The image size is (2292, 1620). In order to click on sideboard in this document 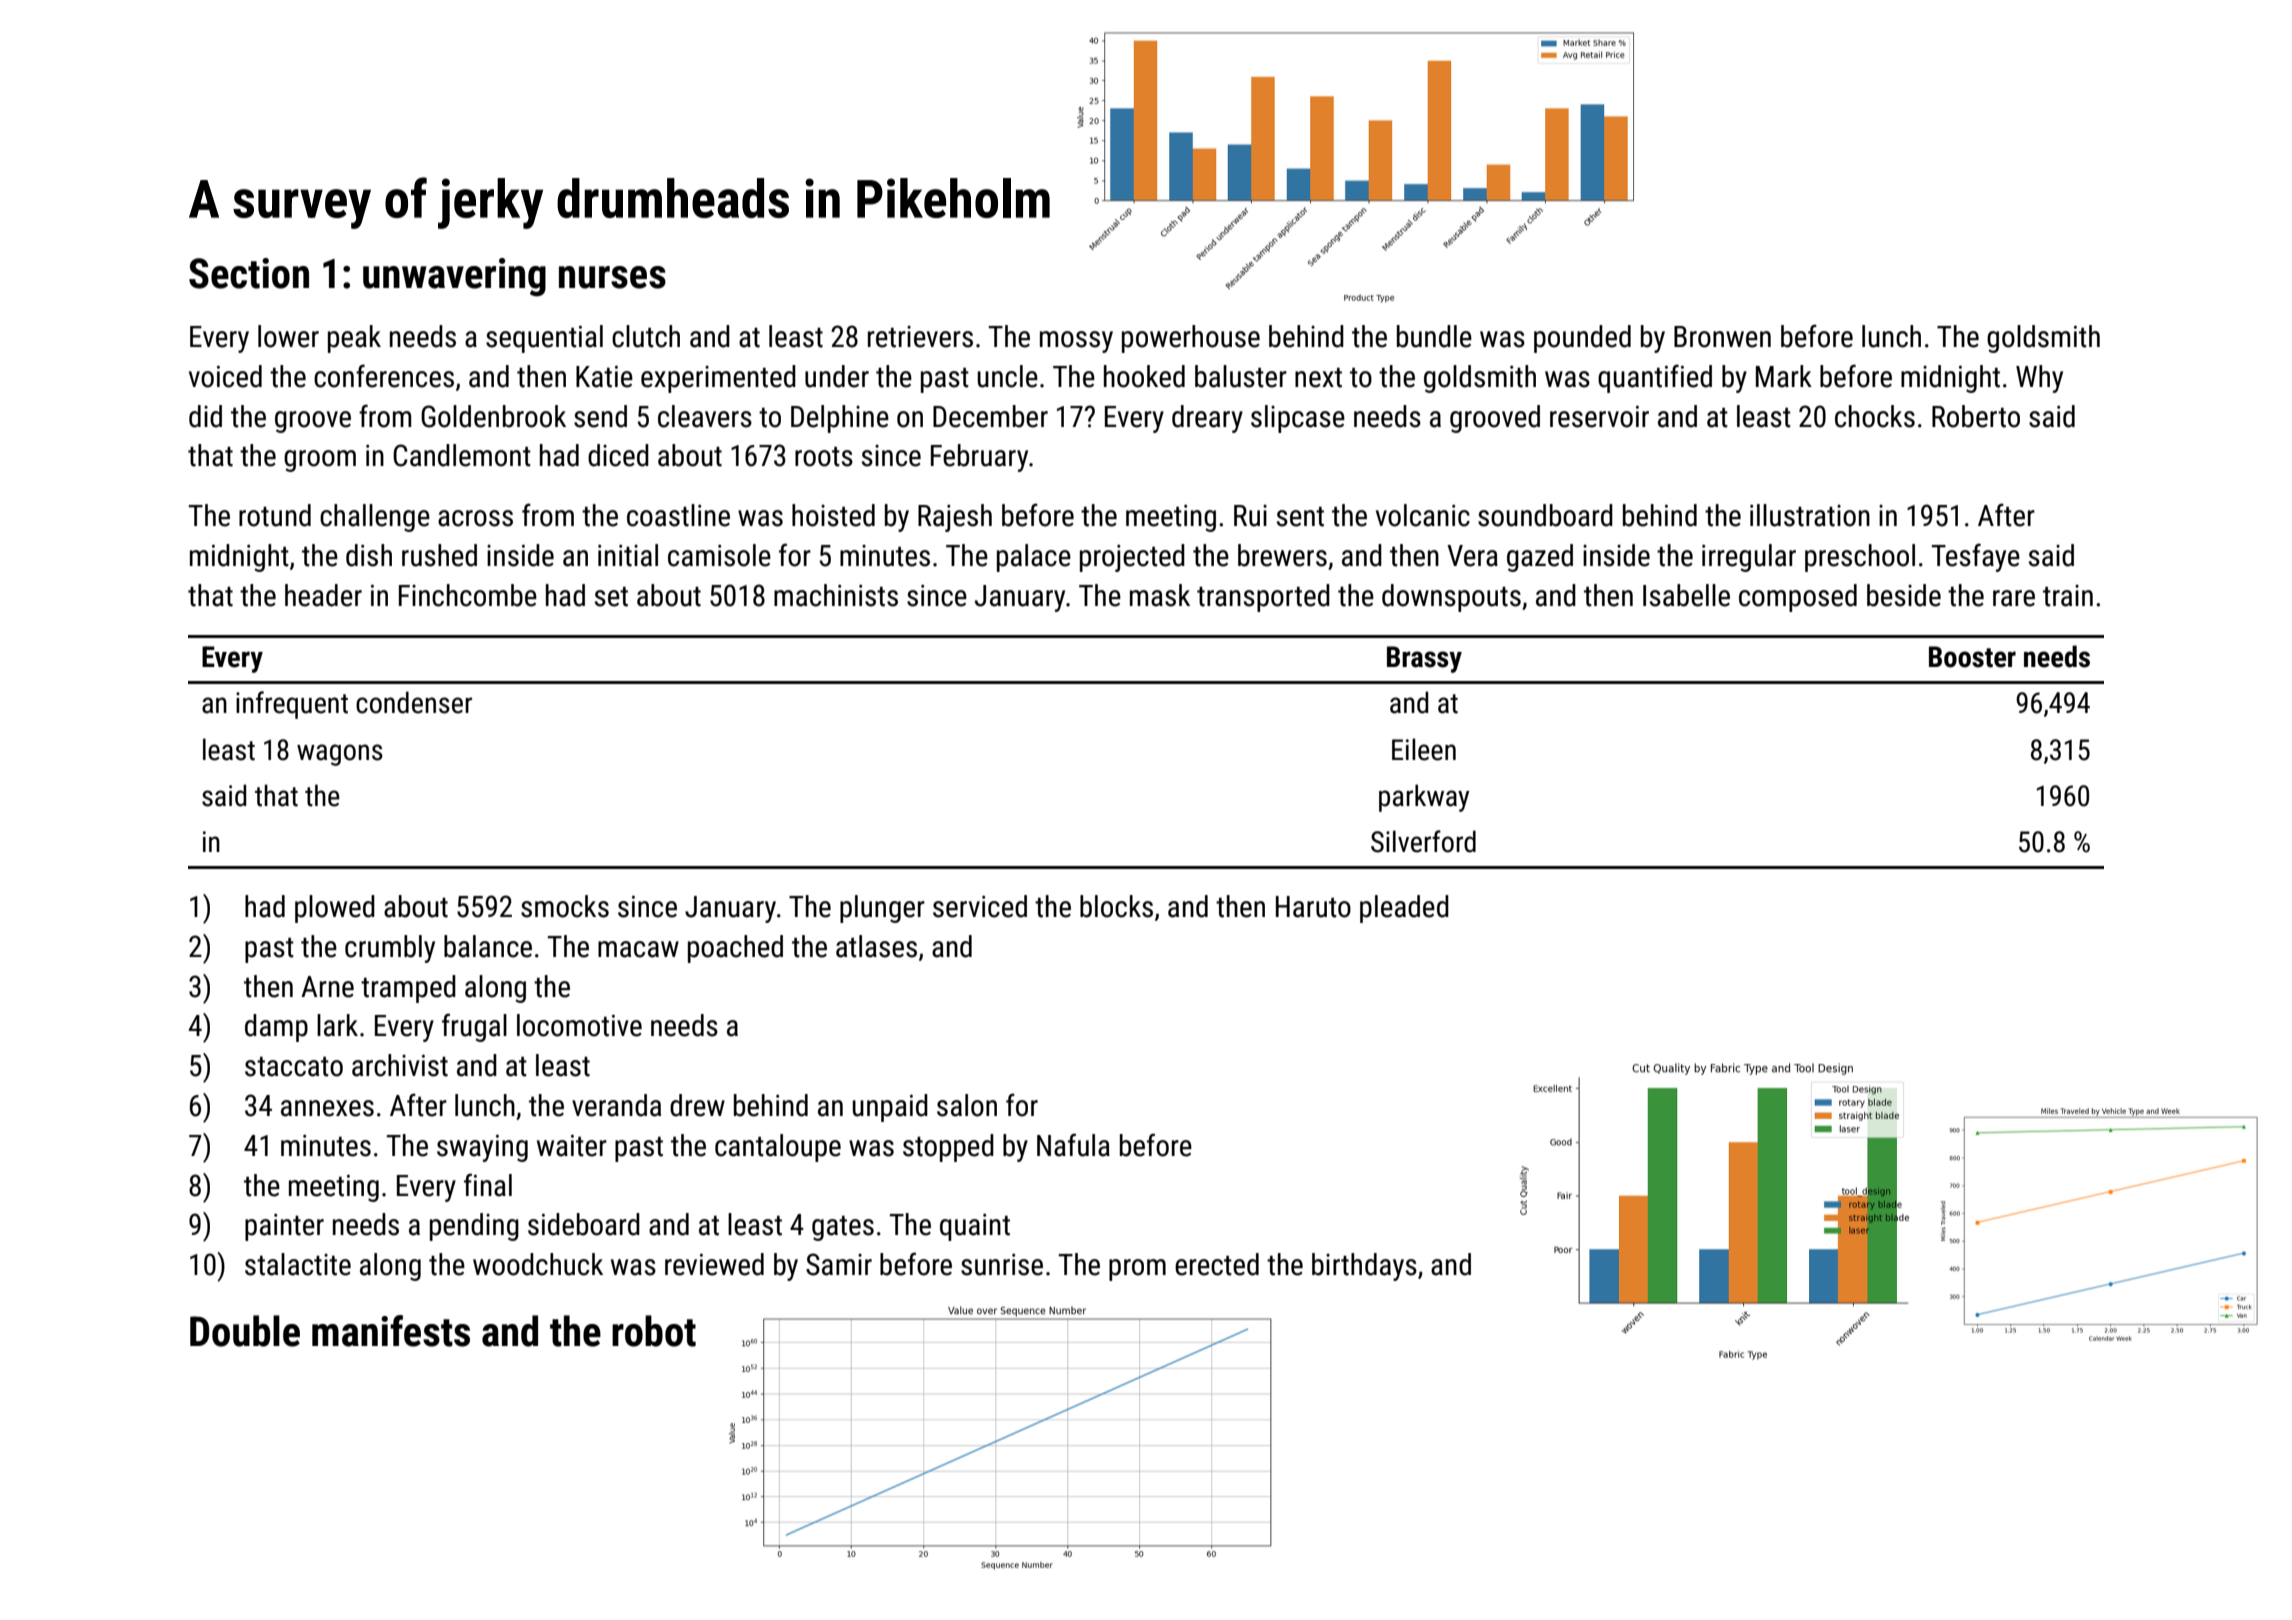, I will do `click(584, 1224)`.
